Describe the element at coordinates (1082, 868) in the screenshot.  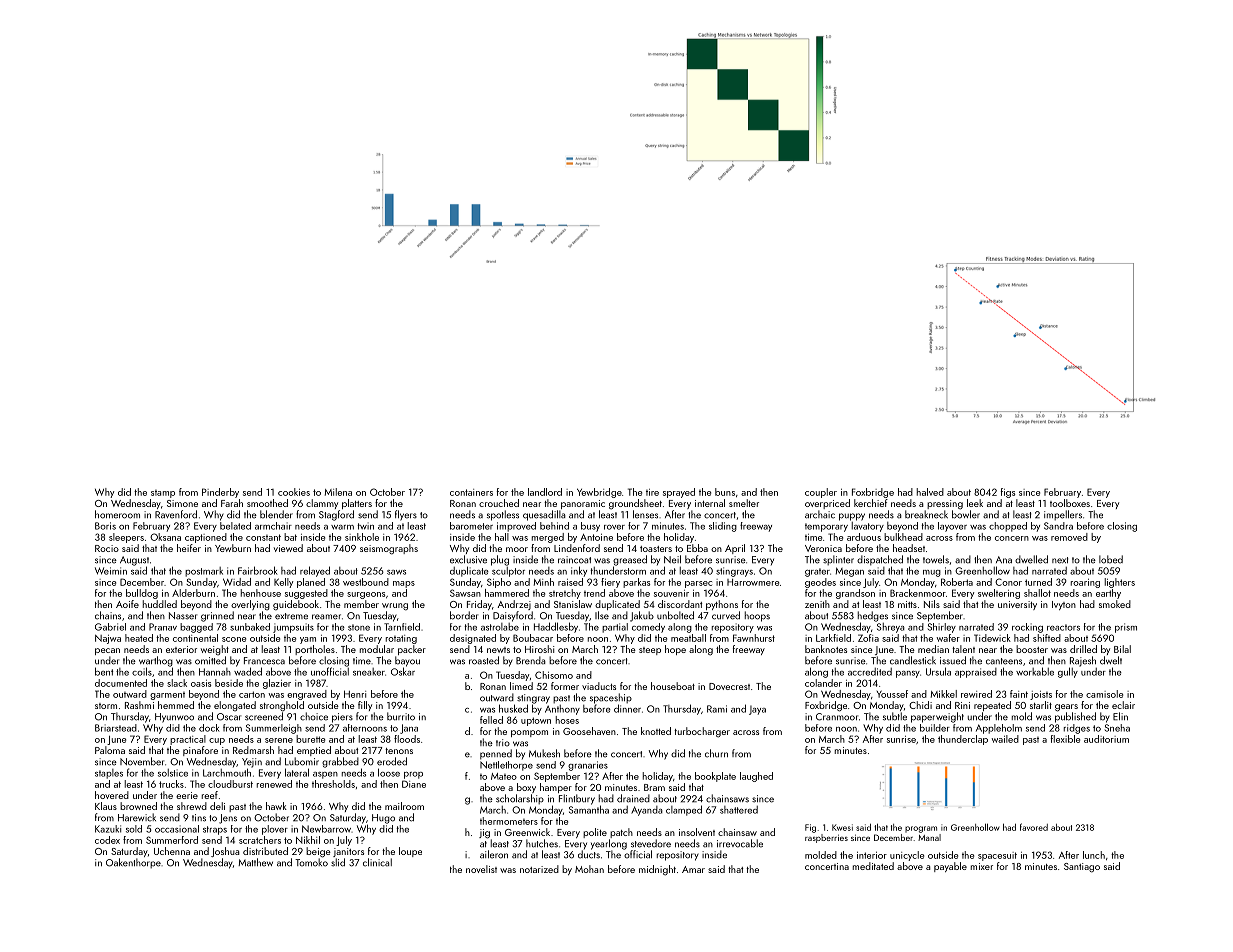
I see `Santiago` at that location.
